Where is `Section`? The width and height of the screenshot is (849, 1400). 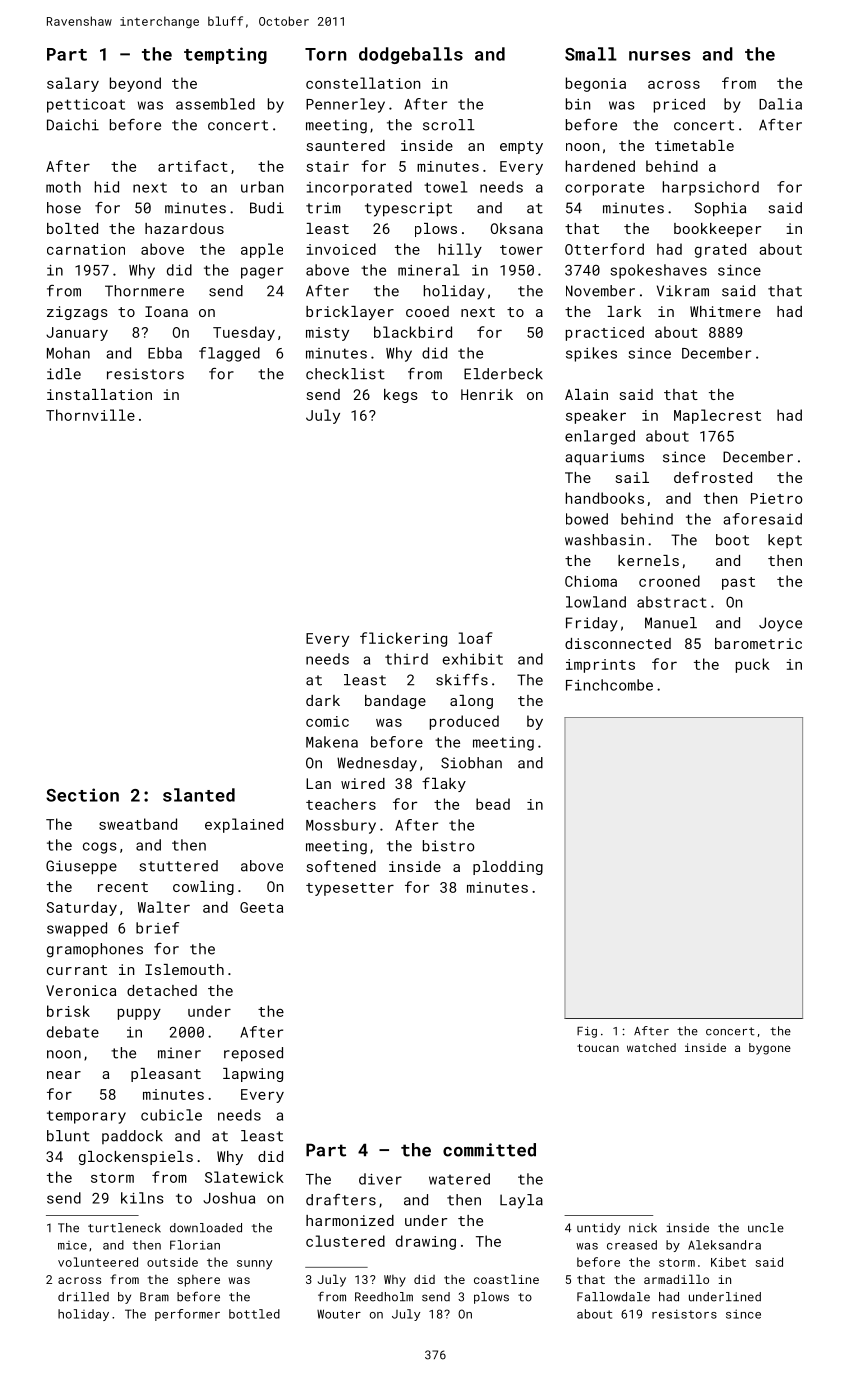
Section is located at coordinates (82, 795).
